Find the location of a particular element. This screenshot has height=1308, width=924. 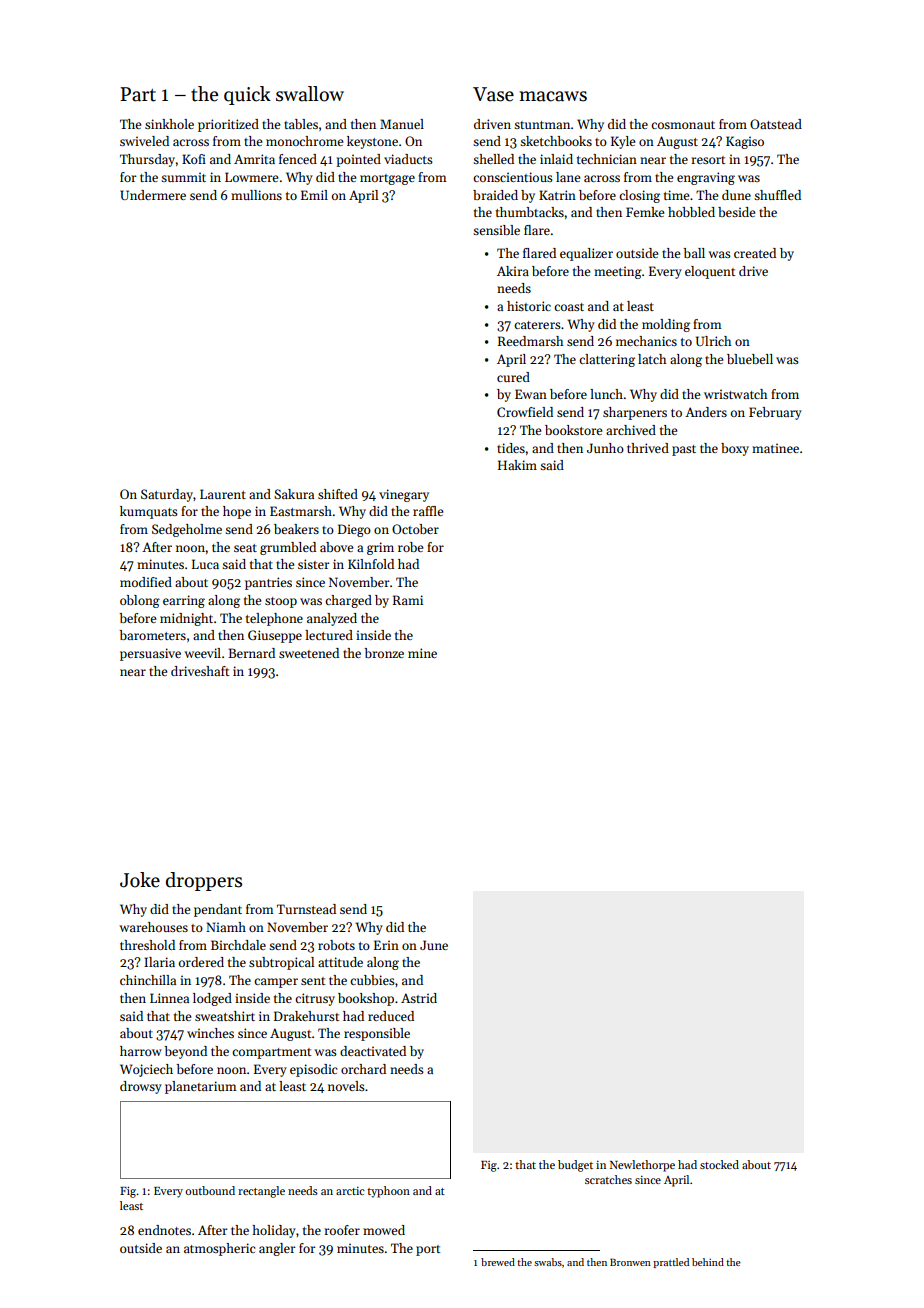

shuffled is located at coordinates (777, 195).
